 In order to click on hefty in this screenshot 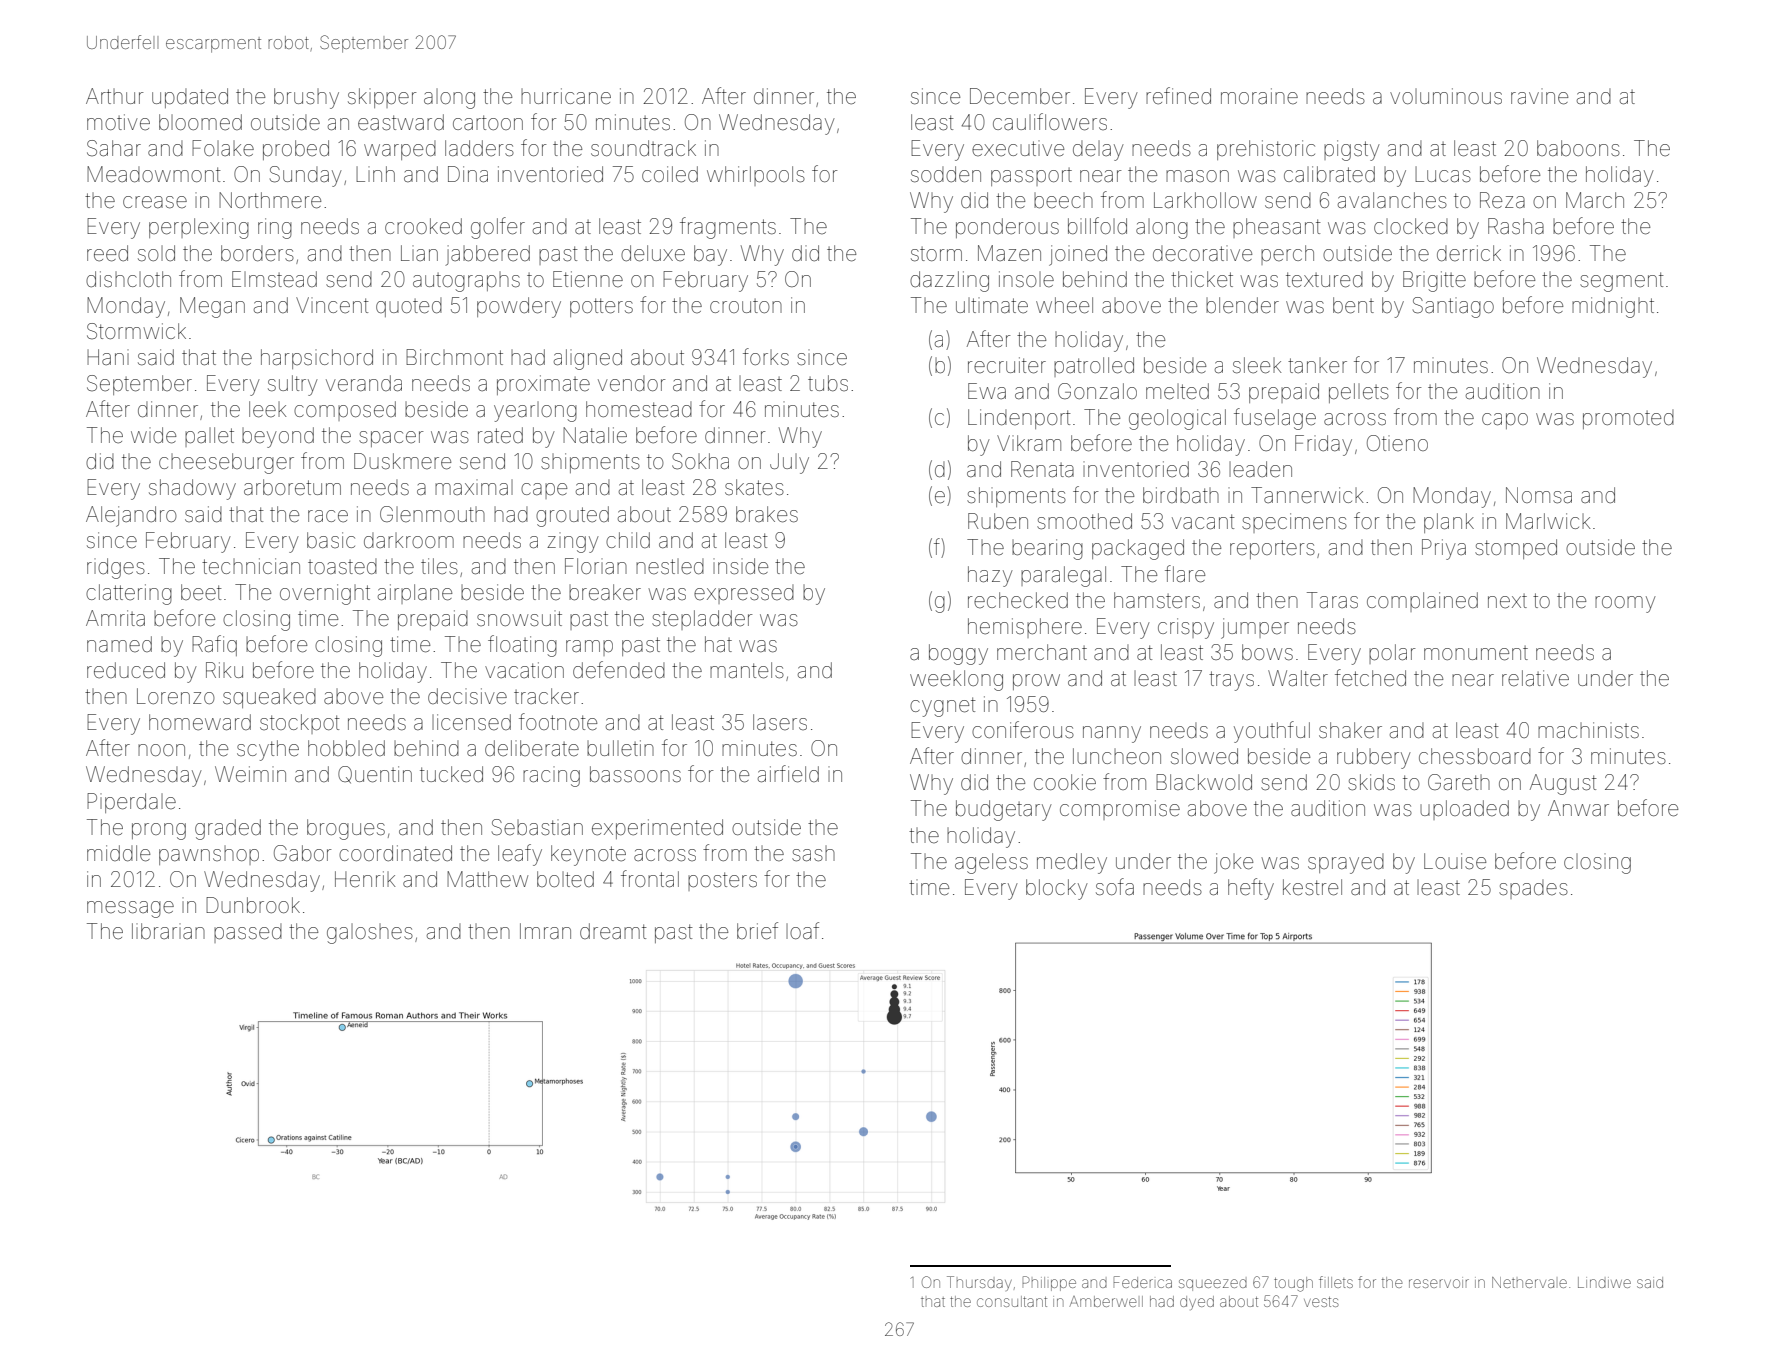, I will do `click(1251, 889)`.
